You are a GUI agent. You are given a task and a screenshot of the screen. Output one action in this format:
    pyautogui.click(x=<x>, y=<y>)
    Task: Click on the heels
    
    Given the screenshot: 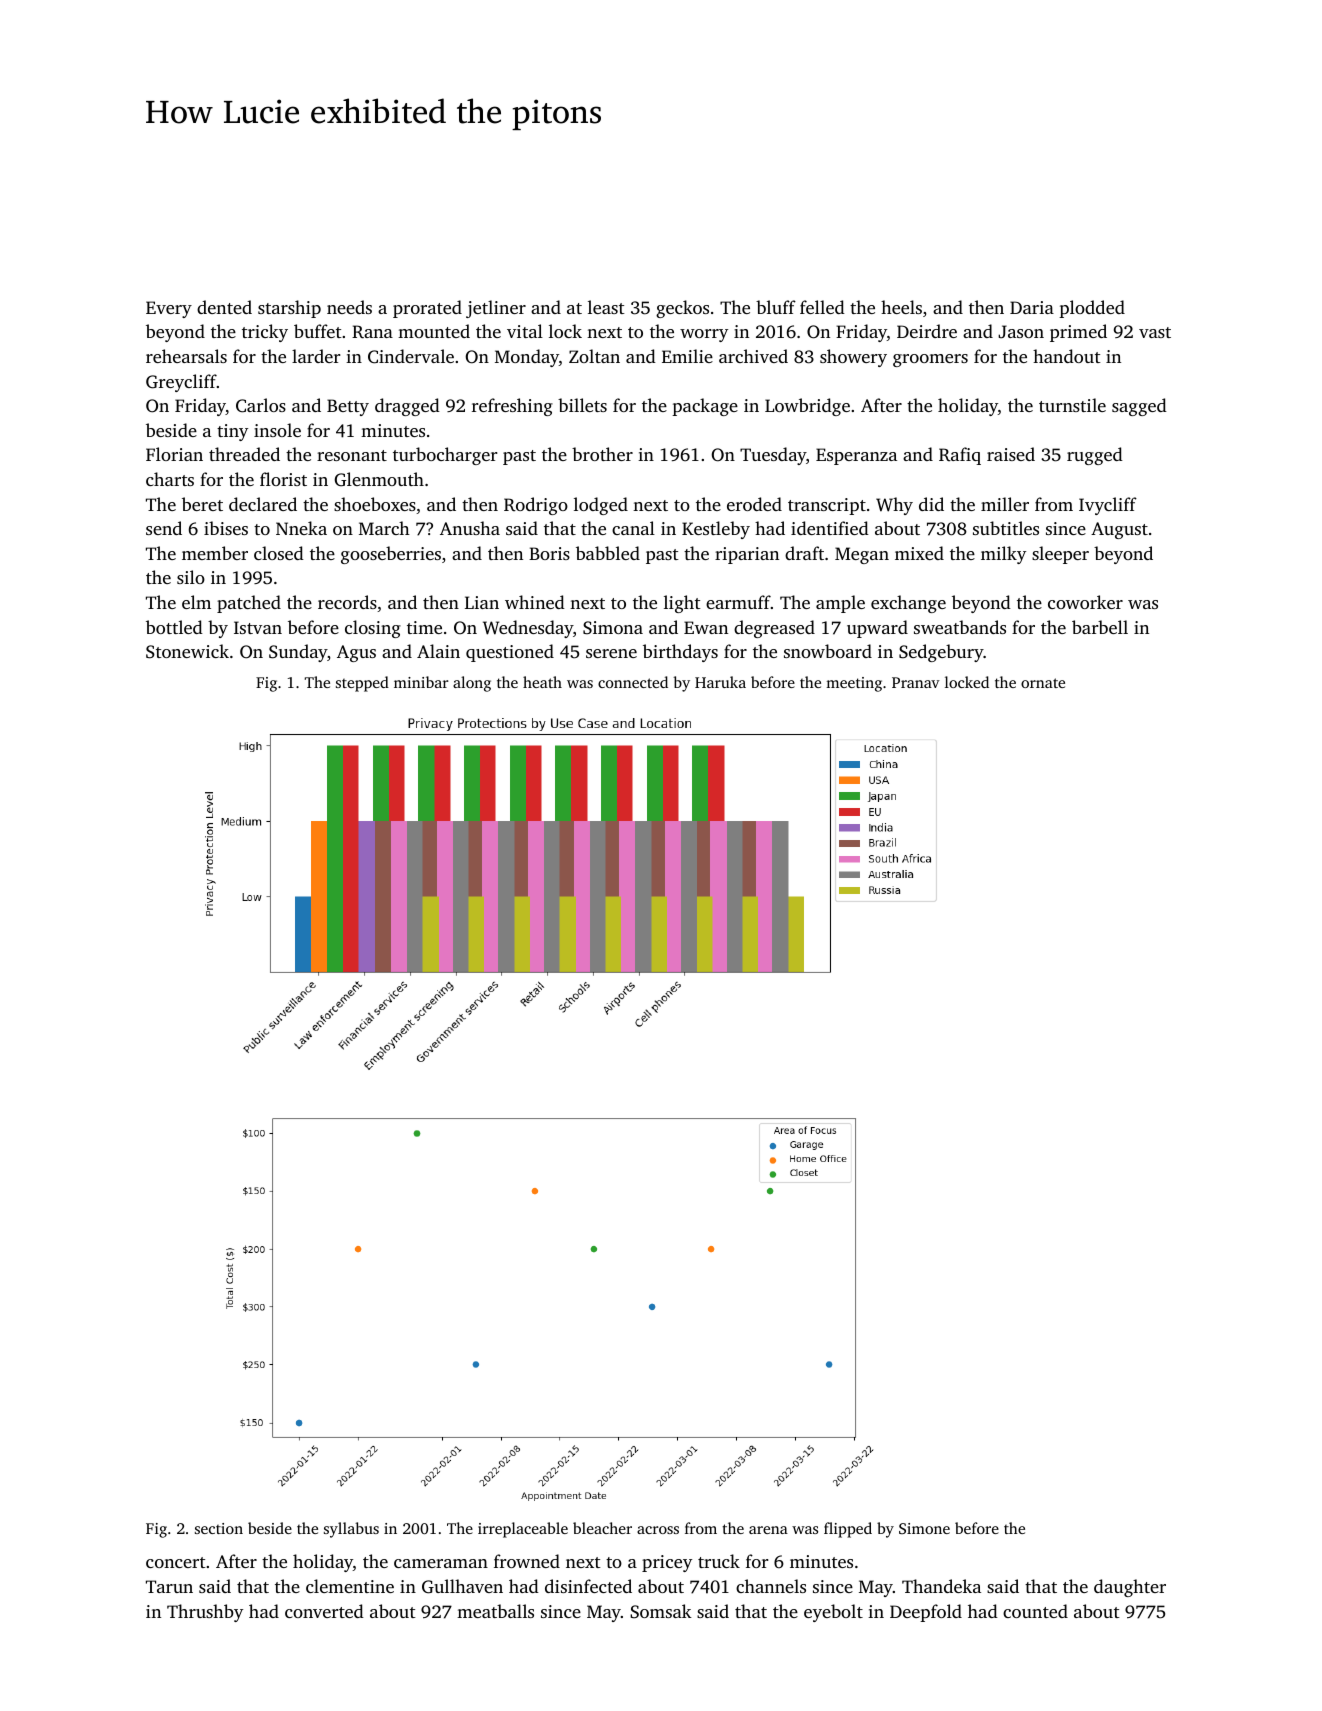 What is the action you would take?
    pyautogui.click(x=901, y=307)
